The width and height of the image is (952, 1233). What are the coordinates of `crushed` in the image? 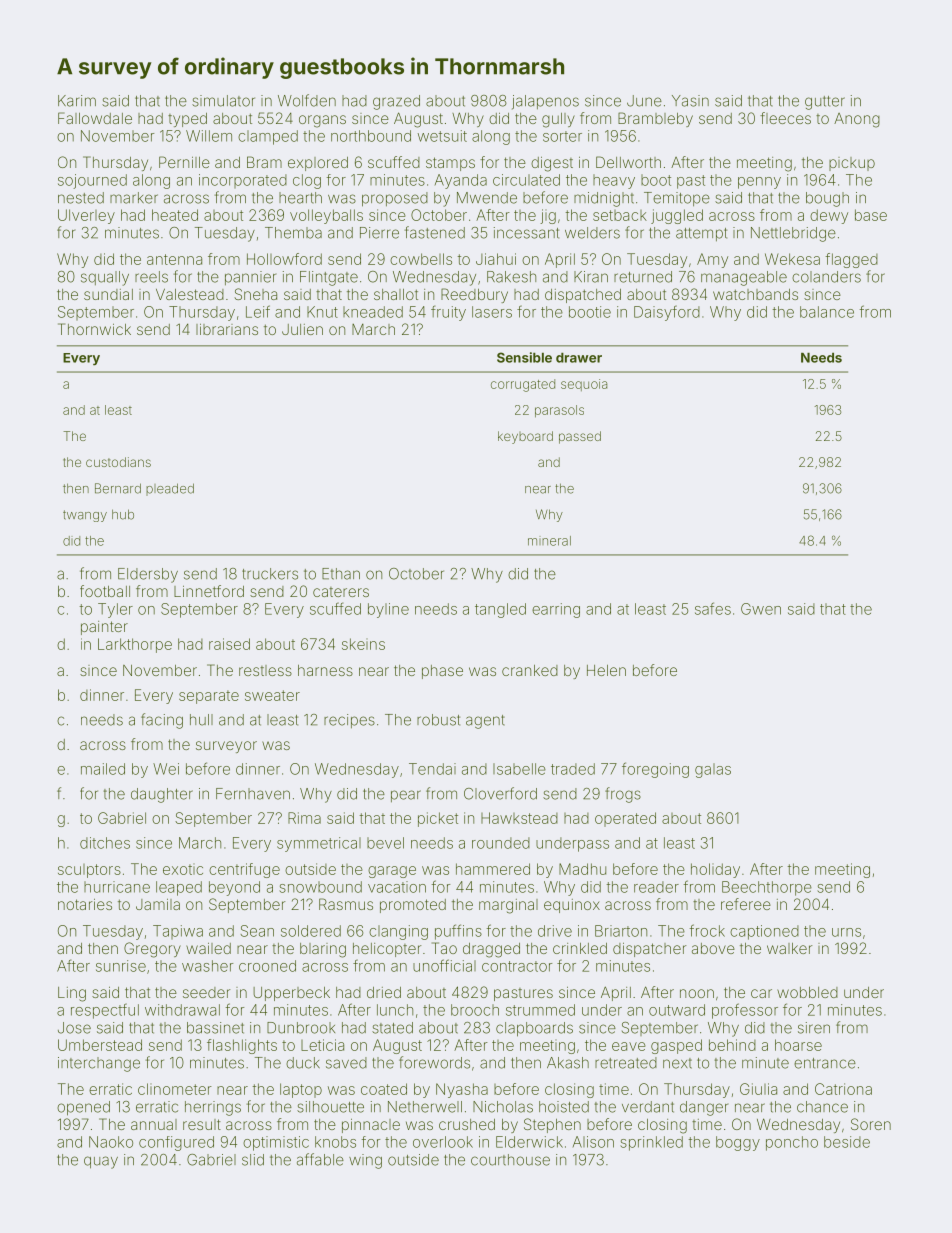 It's located at (467, 1124).
